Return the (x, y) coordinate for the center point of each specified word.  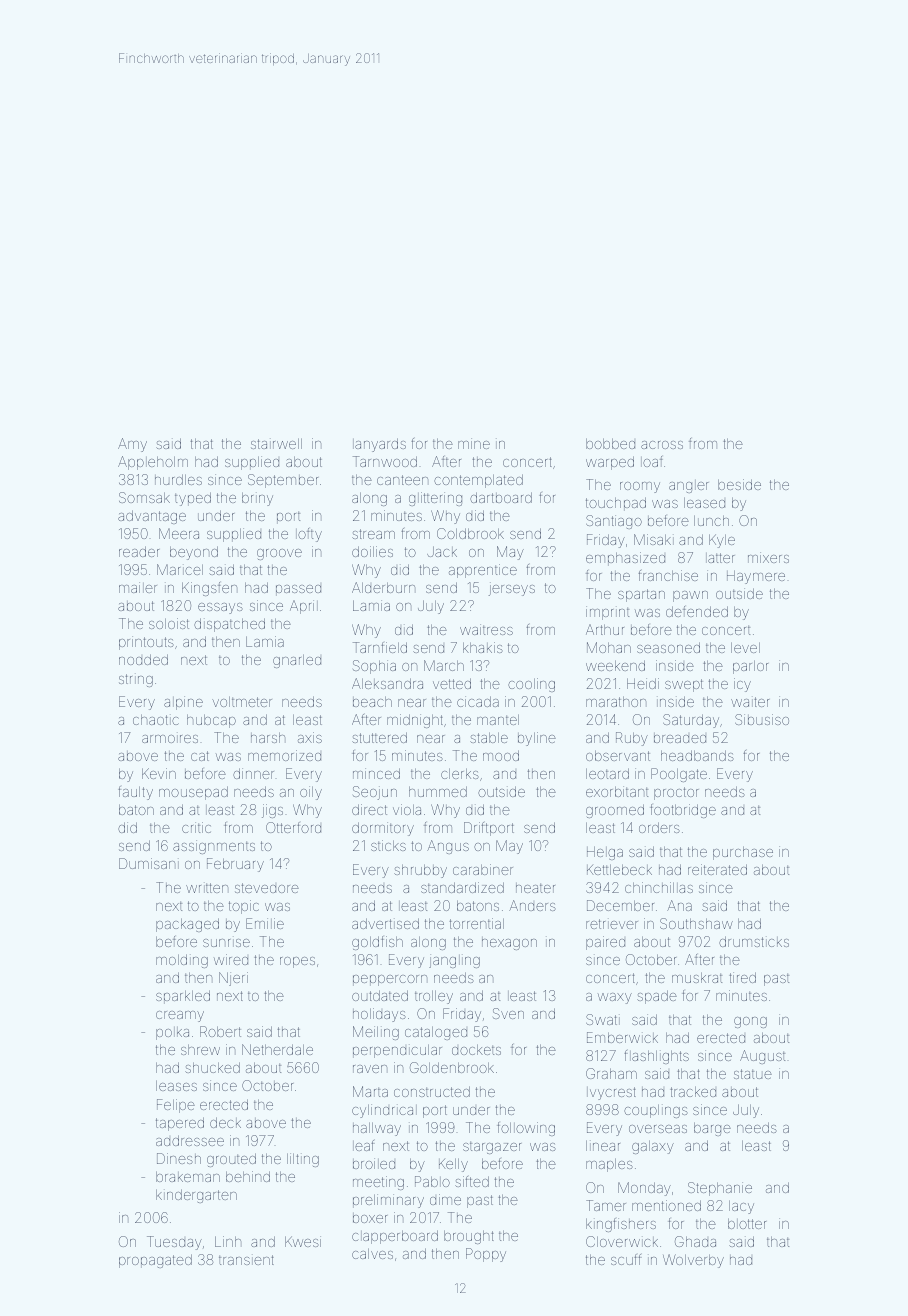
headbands (697, 755)
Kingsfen (209, 589)
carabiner (483, 869)
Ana (679, 905)
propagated (155, 1261)
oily (311, 793)
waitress (486, 629)
